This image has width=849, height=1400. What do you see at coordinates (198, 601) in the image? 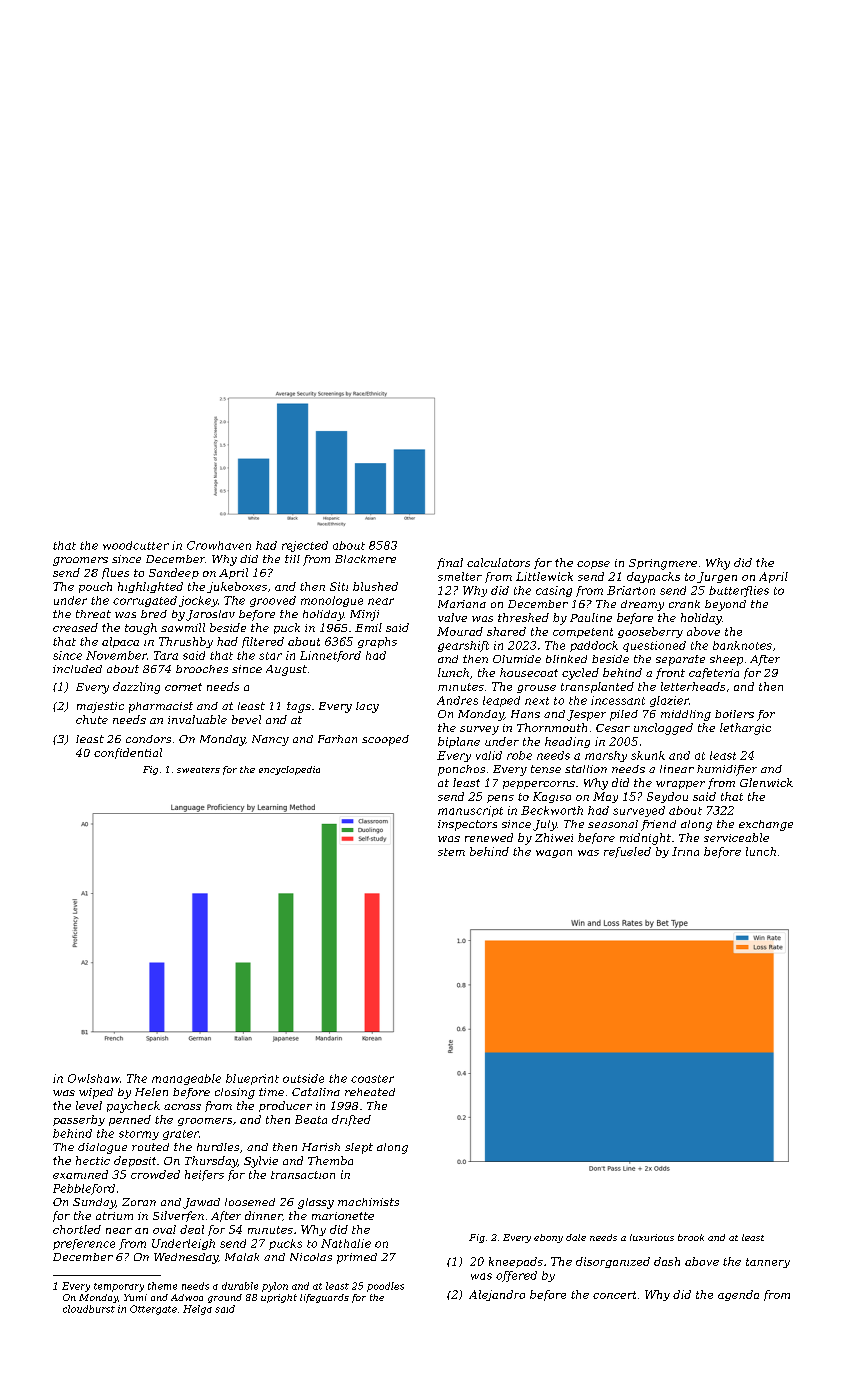
I see `jockey` at bounding box center [198, 601].
